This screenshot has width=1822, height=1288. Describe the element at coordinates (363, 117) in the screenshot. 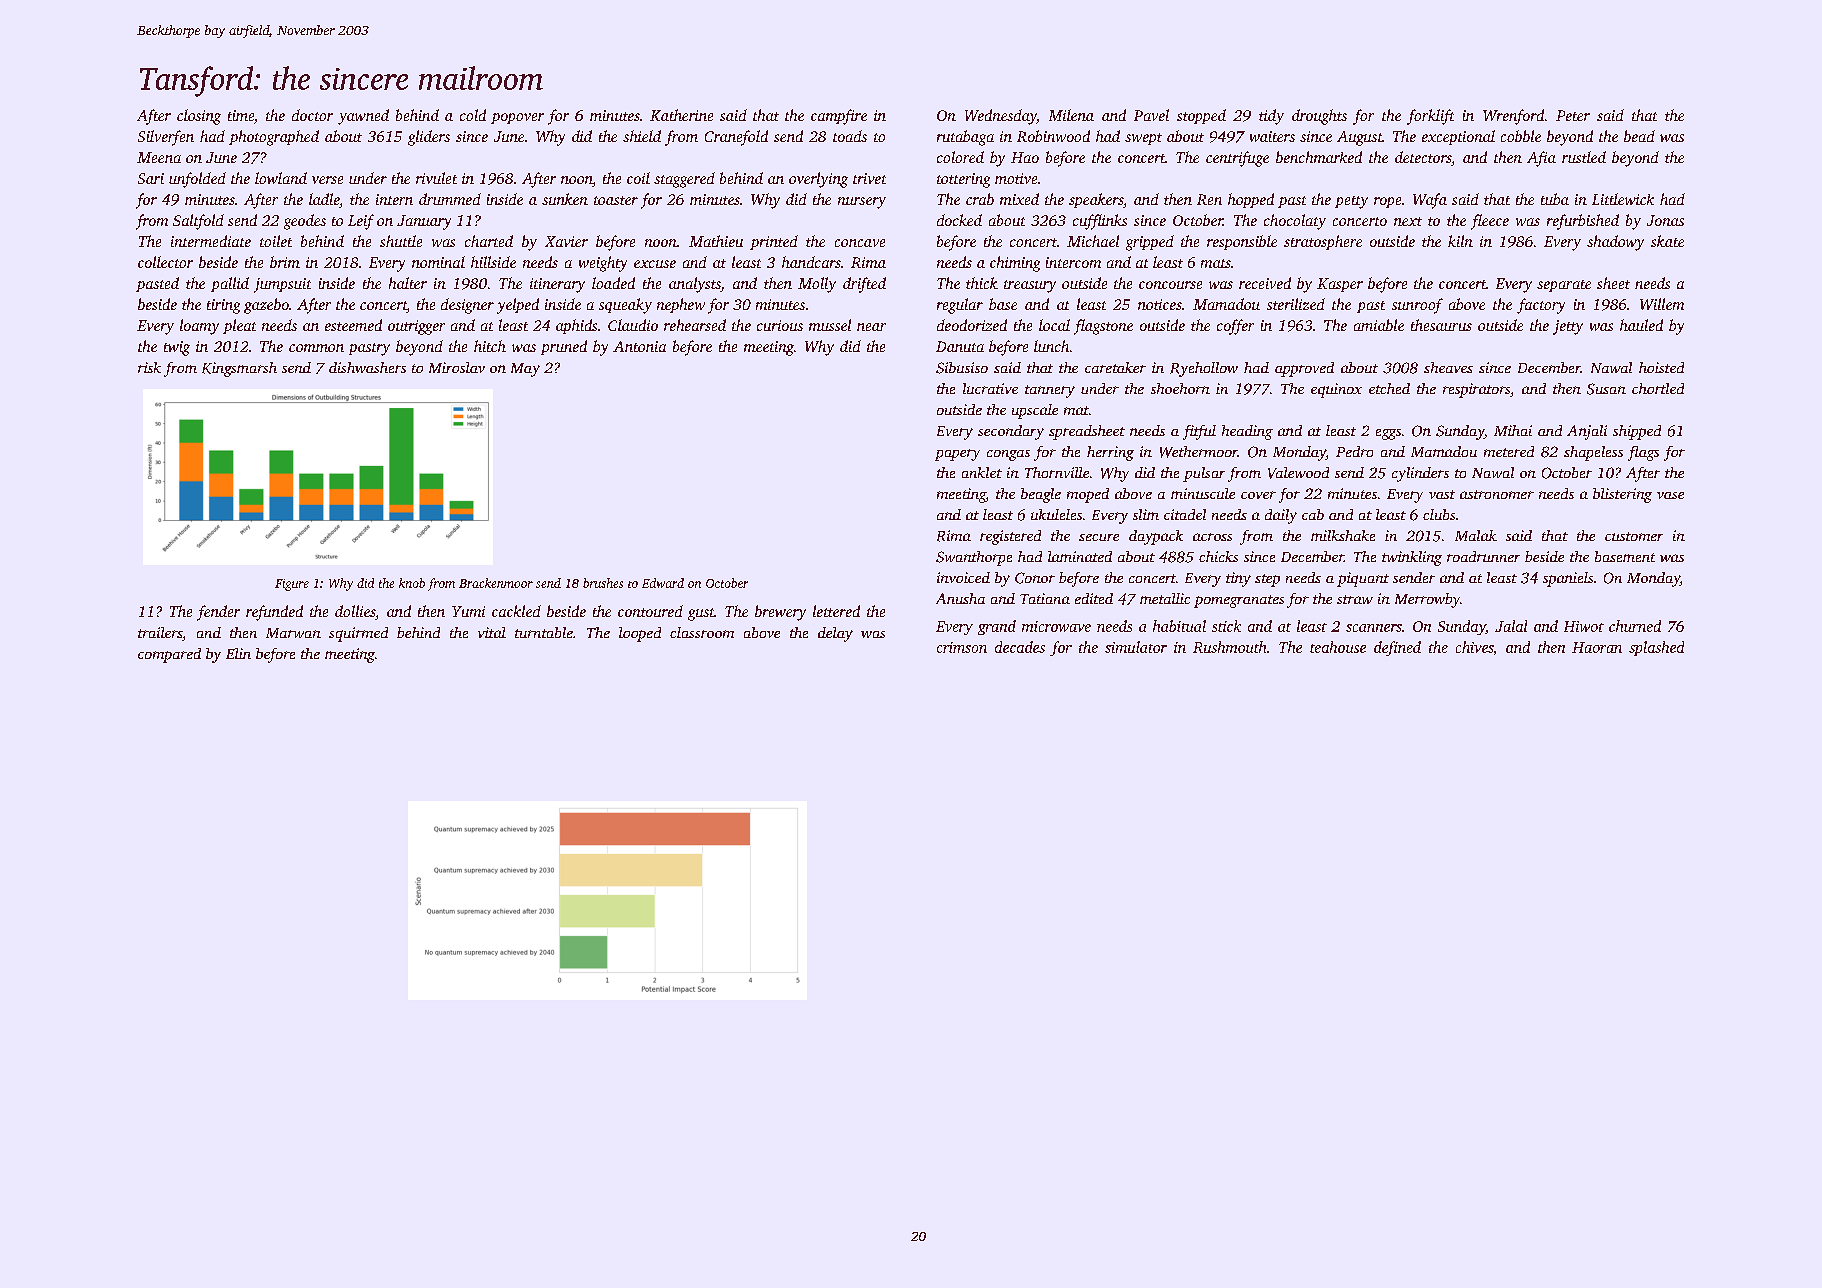

I see `yawned` at that location.
